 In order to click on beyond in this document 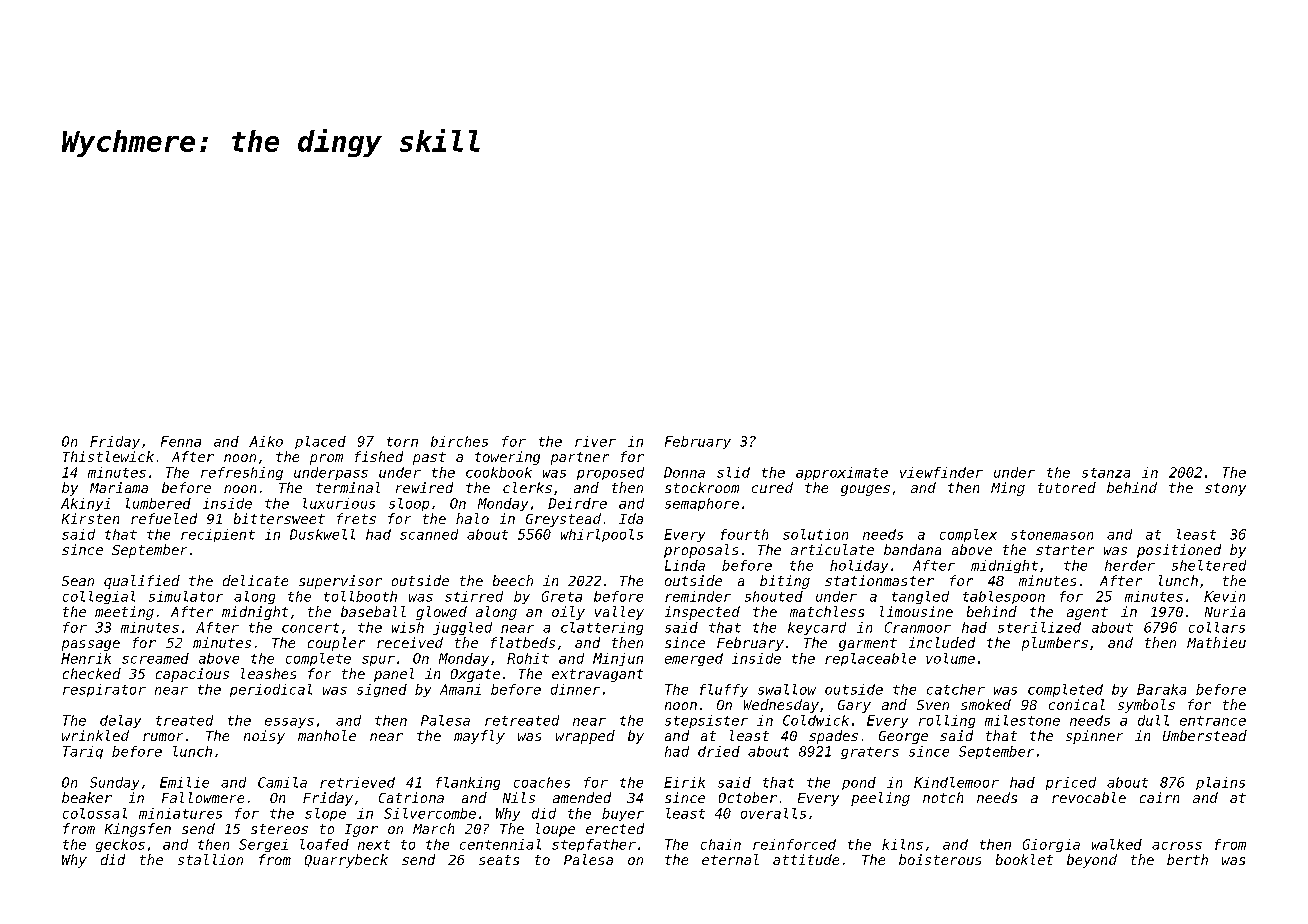, I will do `click(1092, 861)`.
